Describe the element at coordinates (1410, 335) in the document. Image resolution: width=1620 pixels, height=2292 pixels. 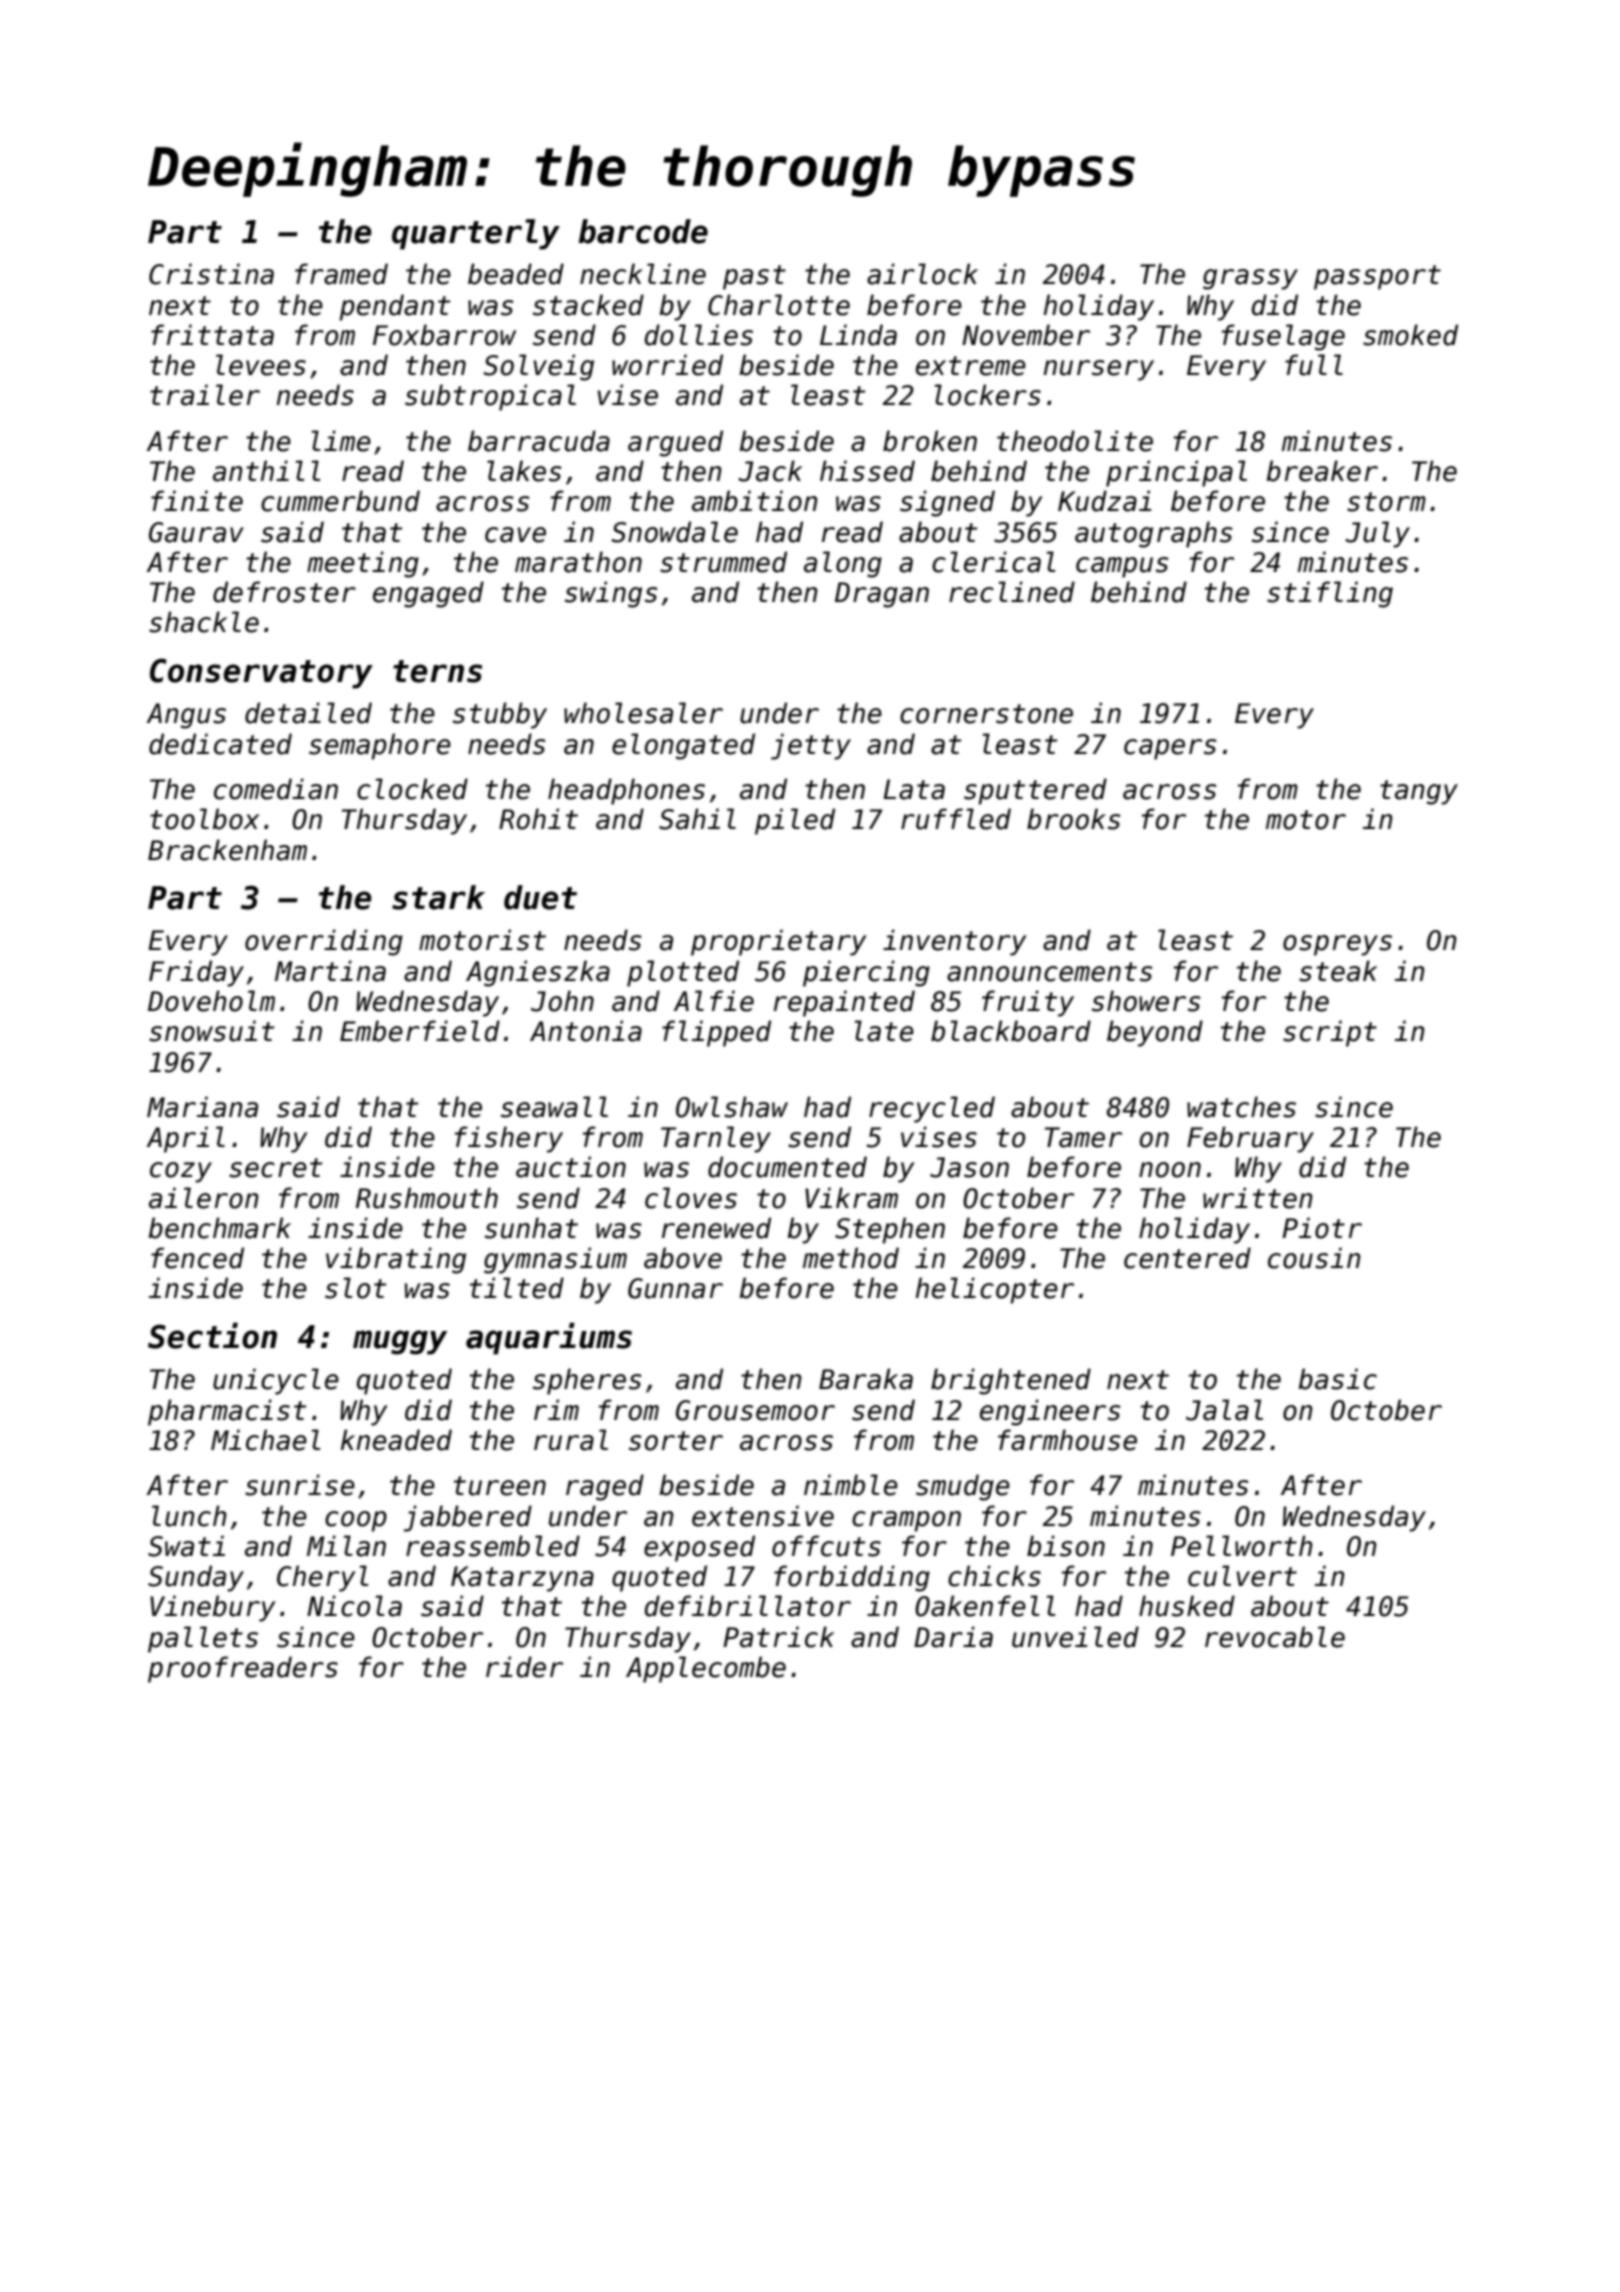
I see `smoked` at that location.
